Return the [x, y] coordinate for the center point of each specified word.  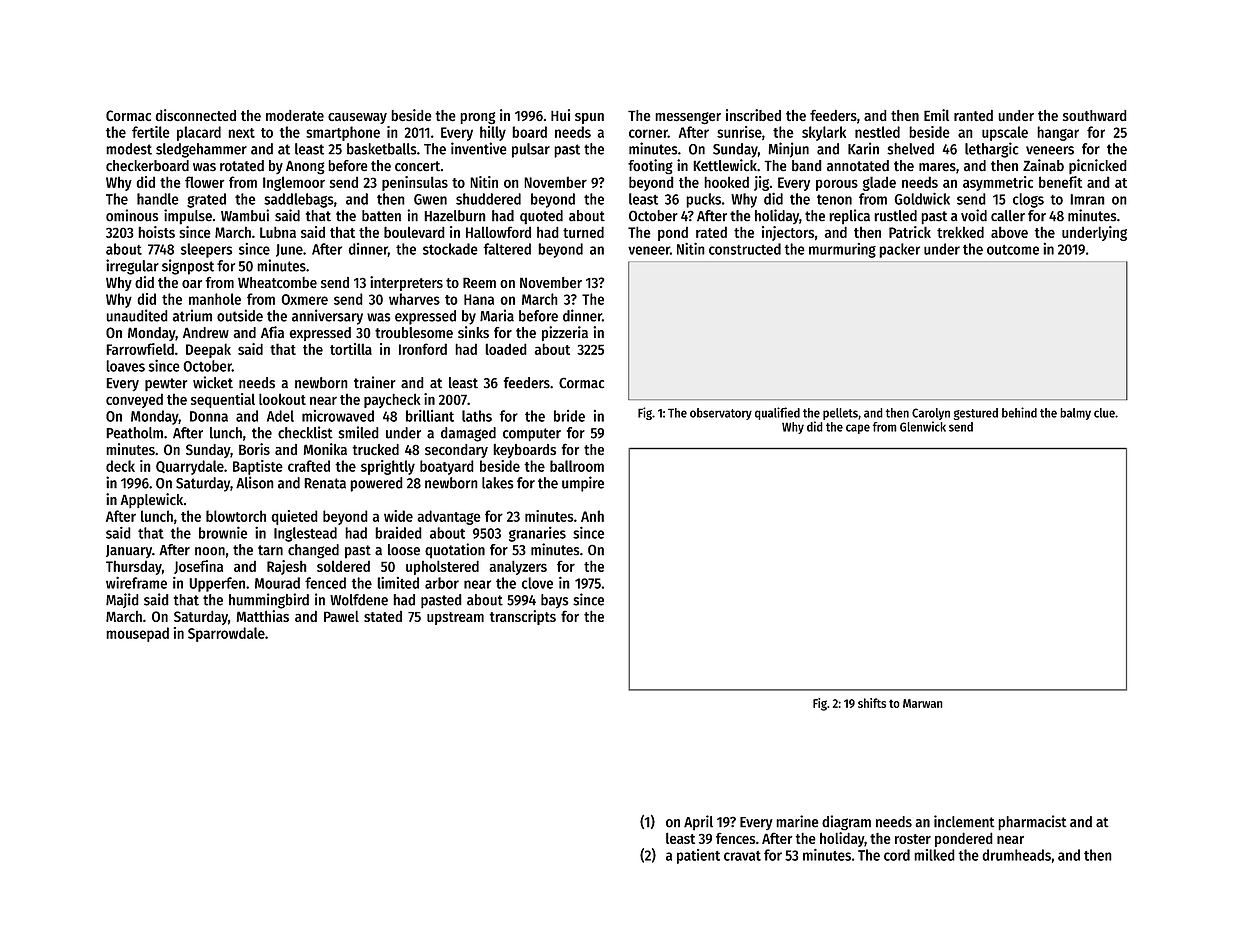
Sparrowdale [226, 634]
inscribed [753, 115]
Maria [497, 315]
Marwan [923, 703]
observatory [721, 414]
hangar [1058, 133]
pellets [840, 414]
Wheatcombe [277, 282]
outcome [1013, 249]
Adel [280, 416]
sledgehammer [201, 150]
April [698, 823]
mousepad [137, 634]
